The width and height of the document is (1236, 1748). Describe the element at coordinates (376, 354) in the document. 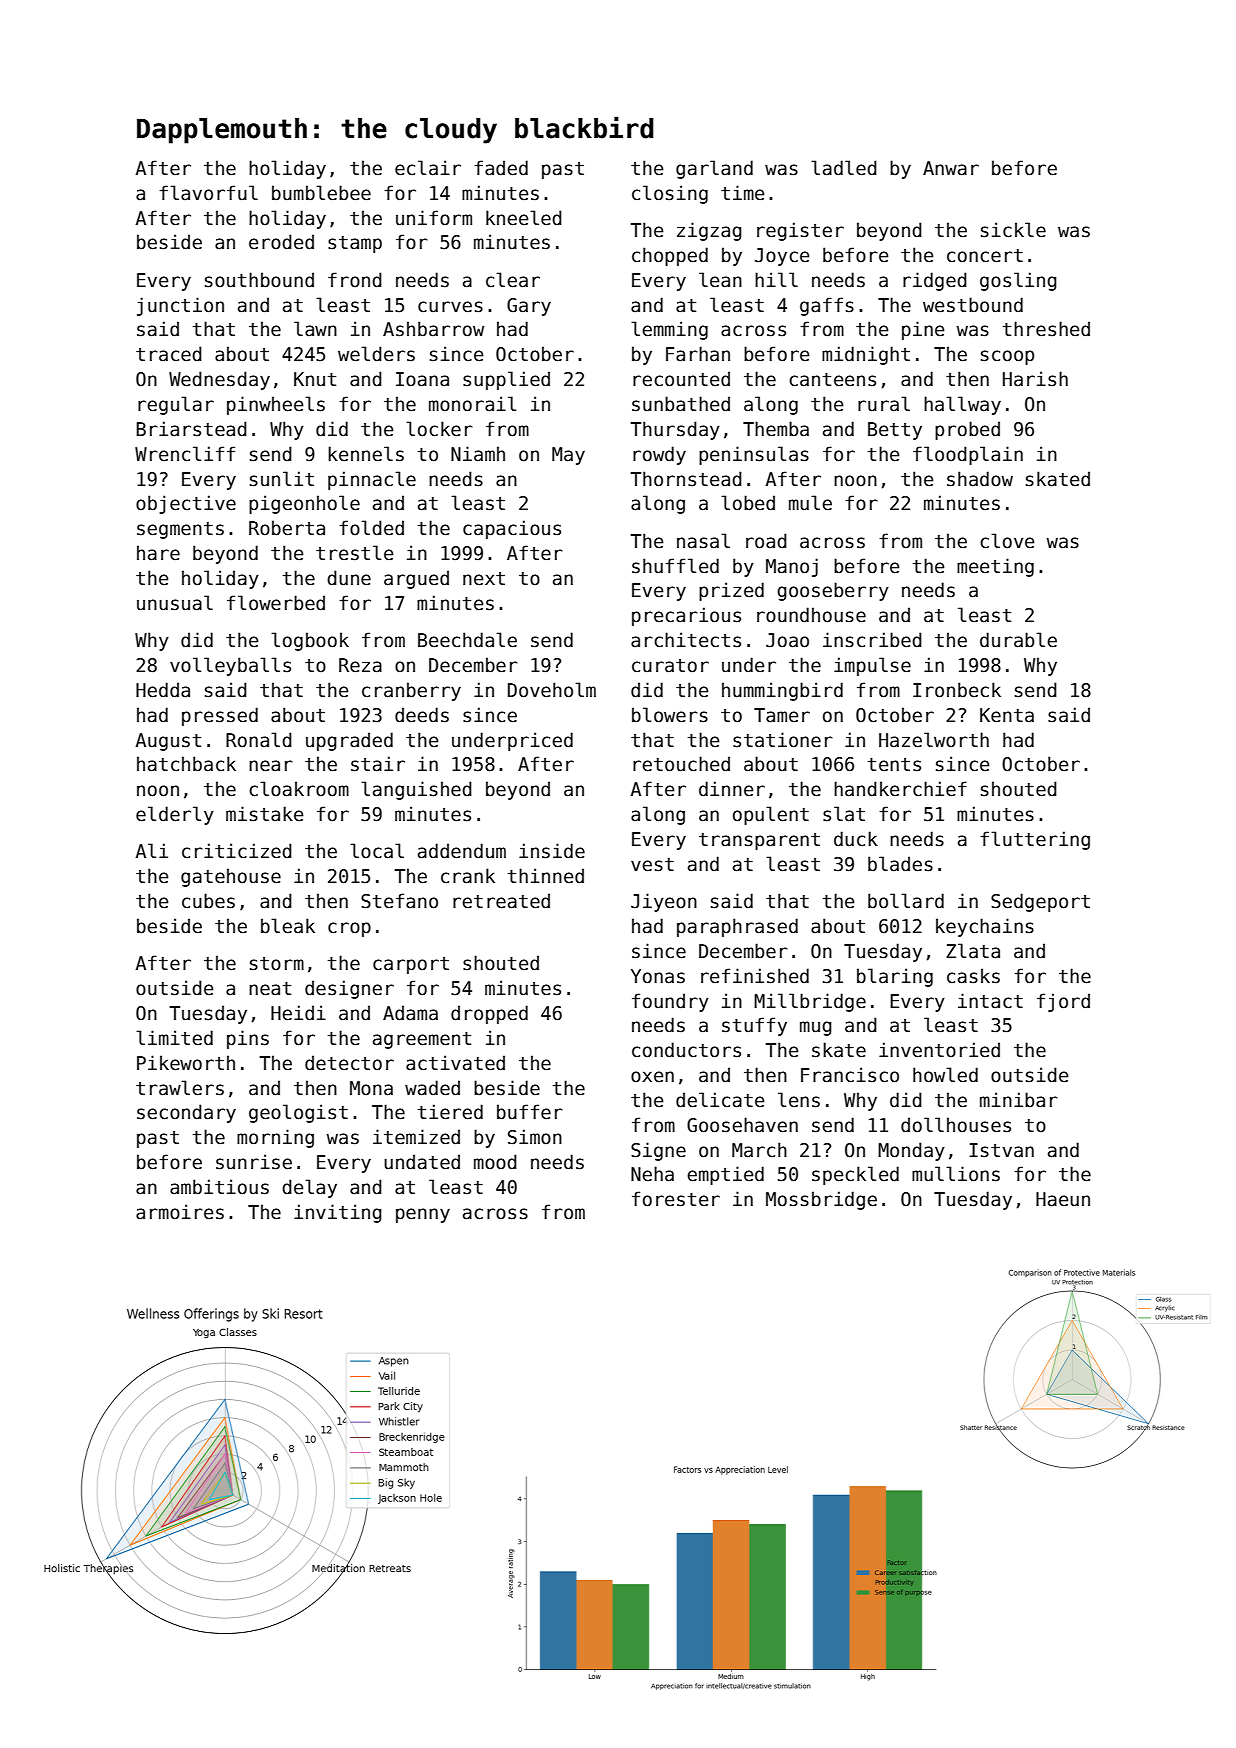

I see `welders` at that location.
